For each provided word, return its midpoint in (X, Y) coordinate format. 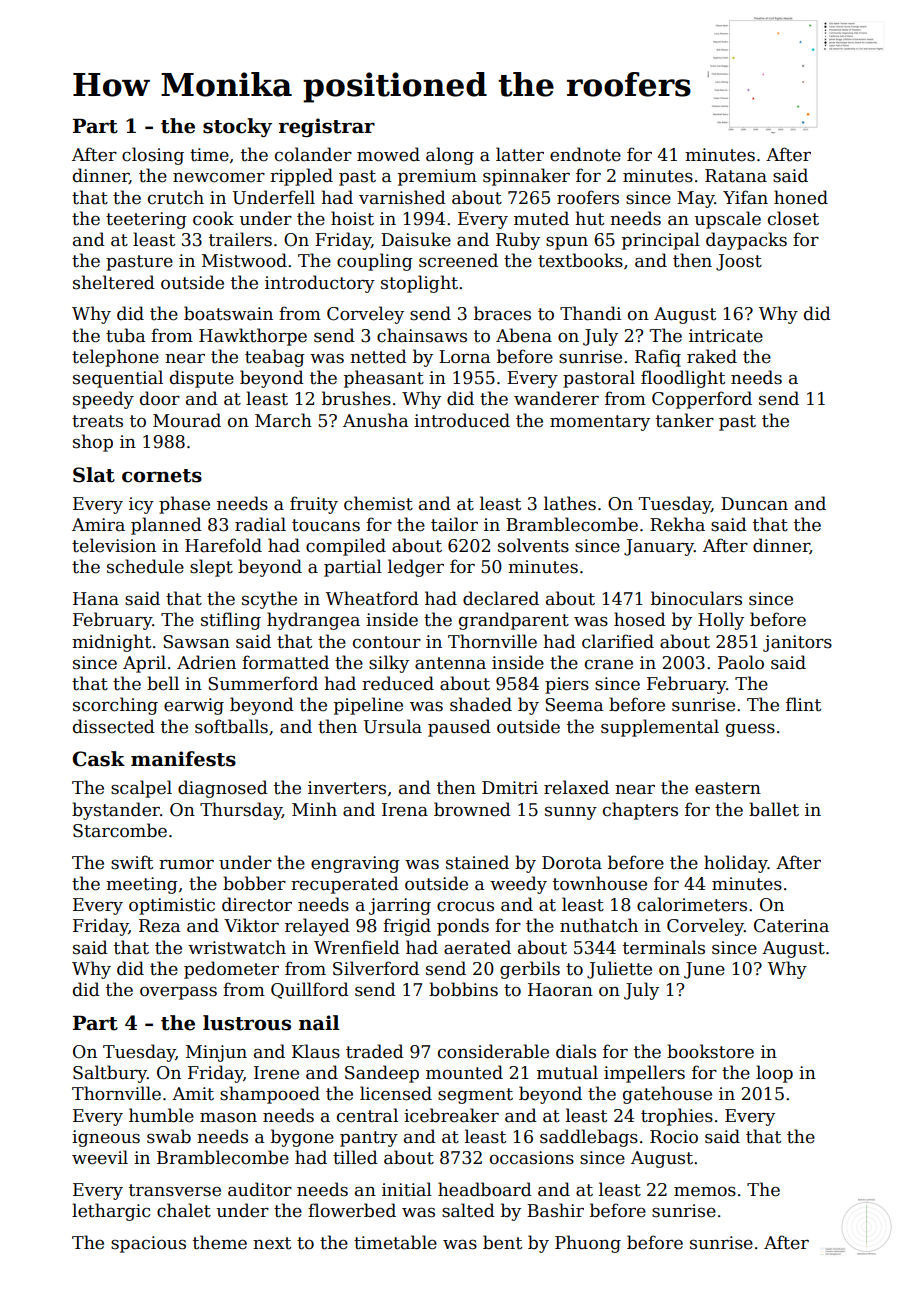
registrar (327, 127)
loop (774, 1074)
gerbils (530, 970)
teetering (146, 220)
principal (661, 241)
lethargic (111, 1212)
